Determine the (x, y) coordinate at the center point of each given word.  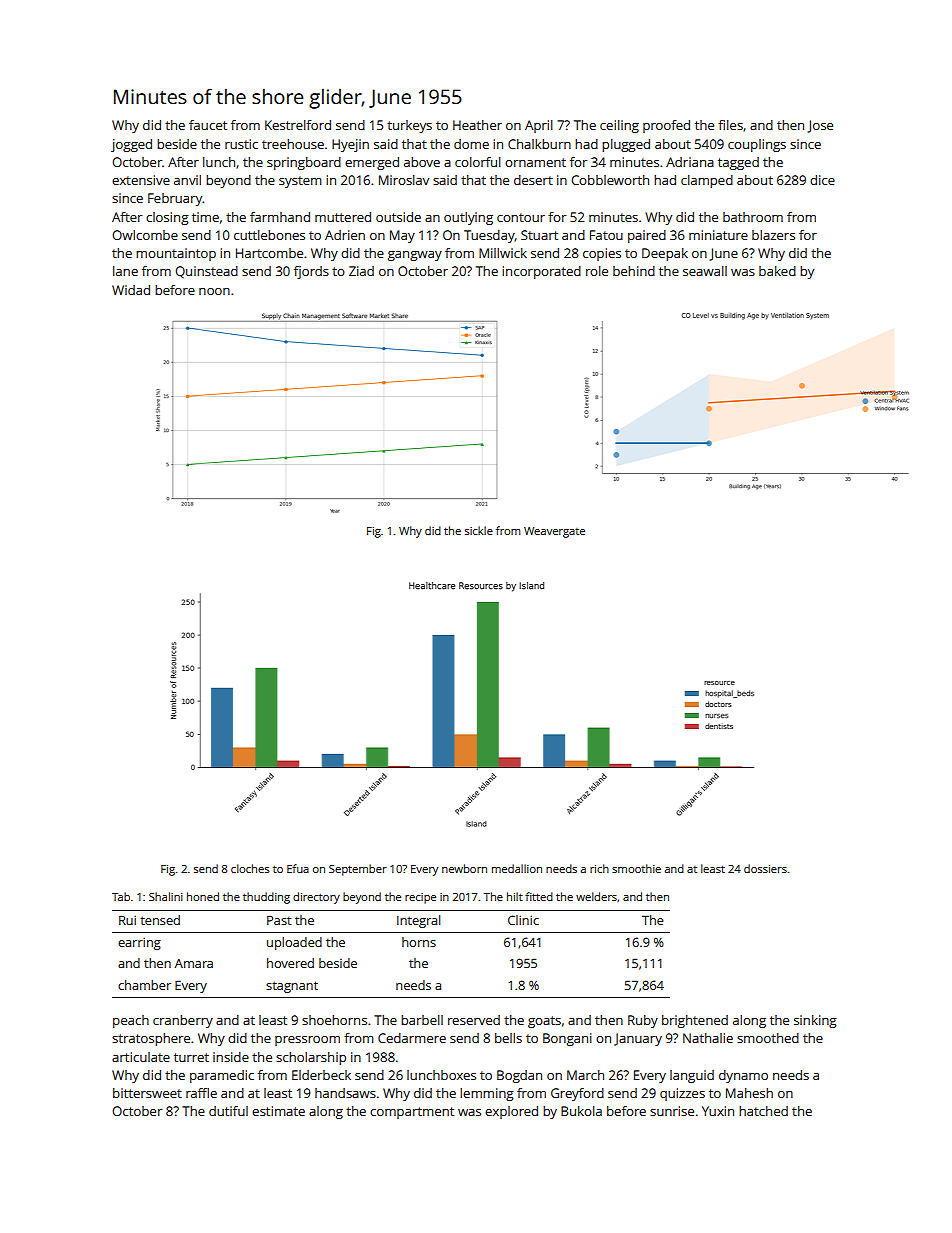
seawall (705, 271)
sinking (815, 1021)
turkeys (409, 126)
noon (214, 291)
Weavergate (554, 532)
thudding (266, 898)
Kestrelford (298, 125)
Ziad (361, 271)
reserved (474, 1020)
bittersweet (147, 1093)
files (730, 125)
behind (634, 271)
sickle (479, 530)
